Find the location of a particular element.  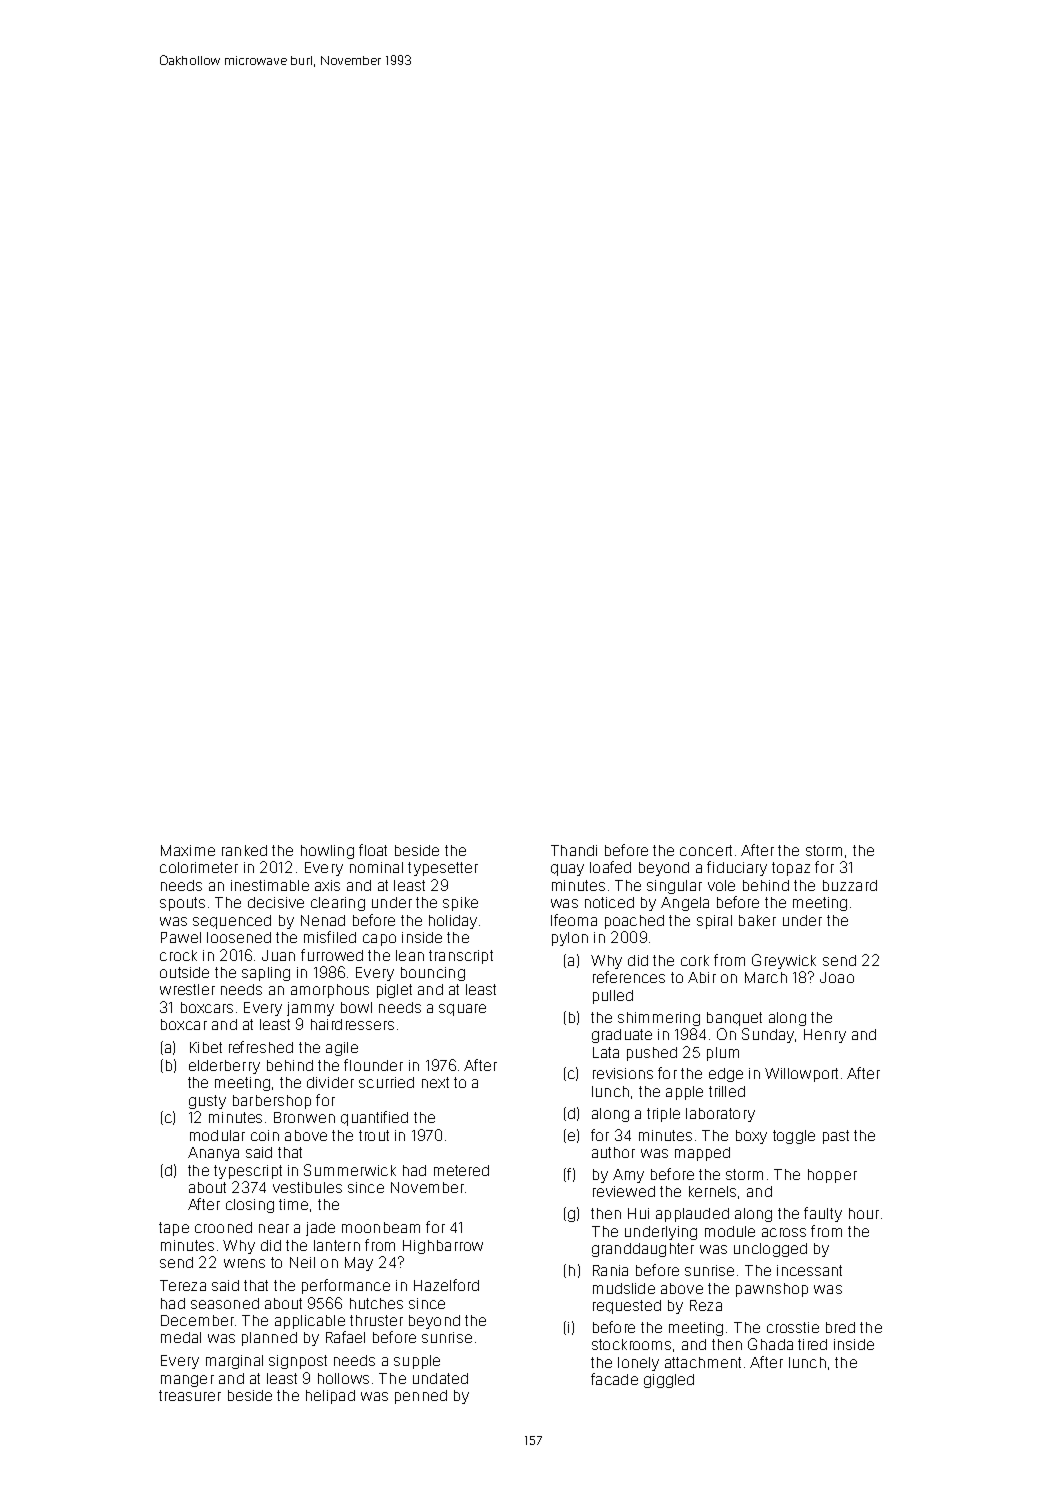

topaz is located at coordinates (791, 869).
